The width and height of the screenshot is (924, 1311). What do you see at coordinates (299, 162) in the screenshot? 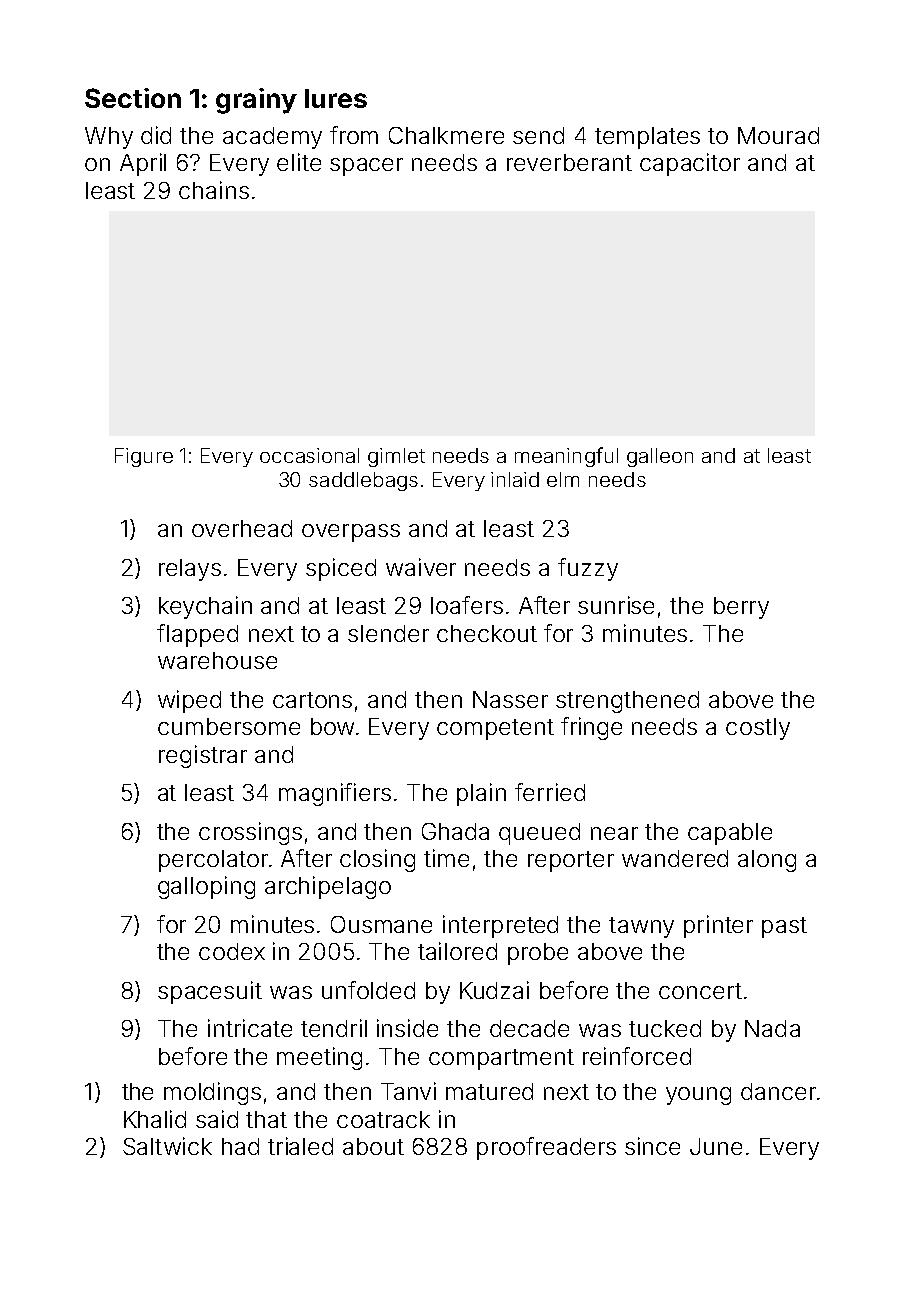
I see `elite` at bounding box center [299, 162].
